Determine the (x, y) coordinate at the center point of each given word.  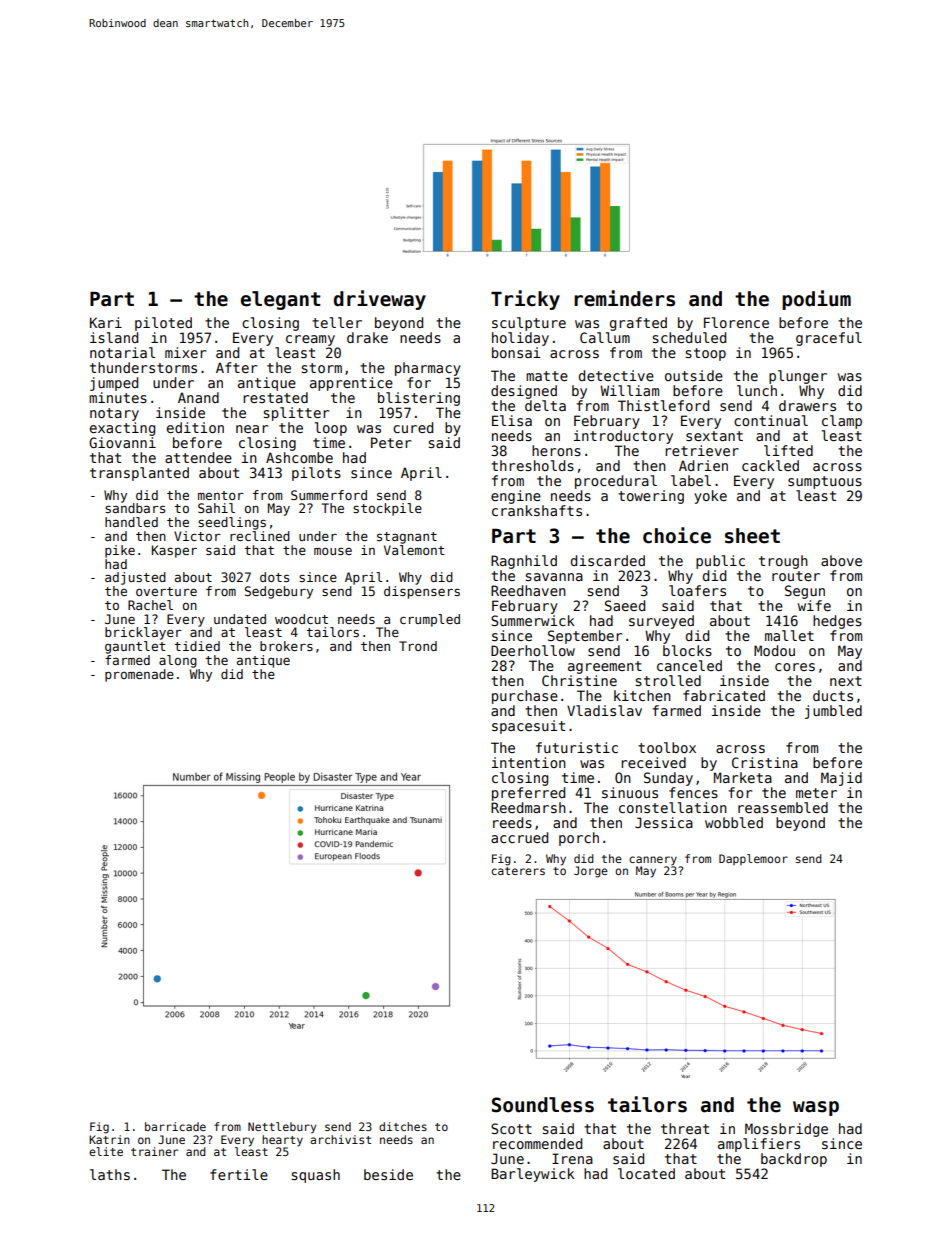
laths (110, 1174)
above (841, 560)
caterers (518, 871)
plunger (798, 377)
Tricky (525, 300)
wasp (816, 1108)
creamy (310, 340)
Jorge (591, 872)
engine (516, 497)
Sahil (216, 508)
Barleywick (533, 1175)
